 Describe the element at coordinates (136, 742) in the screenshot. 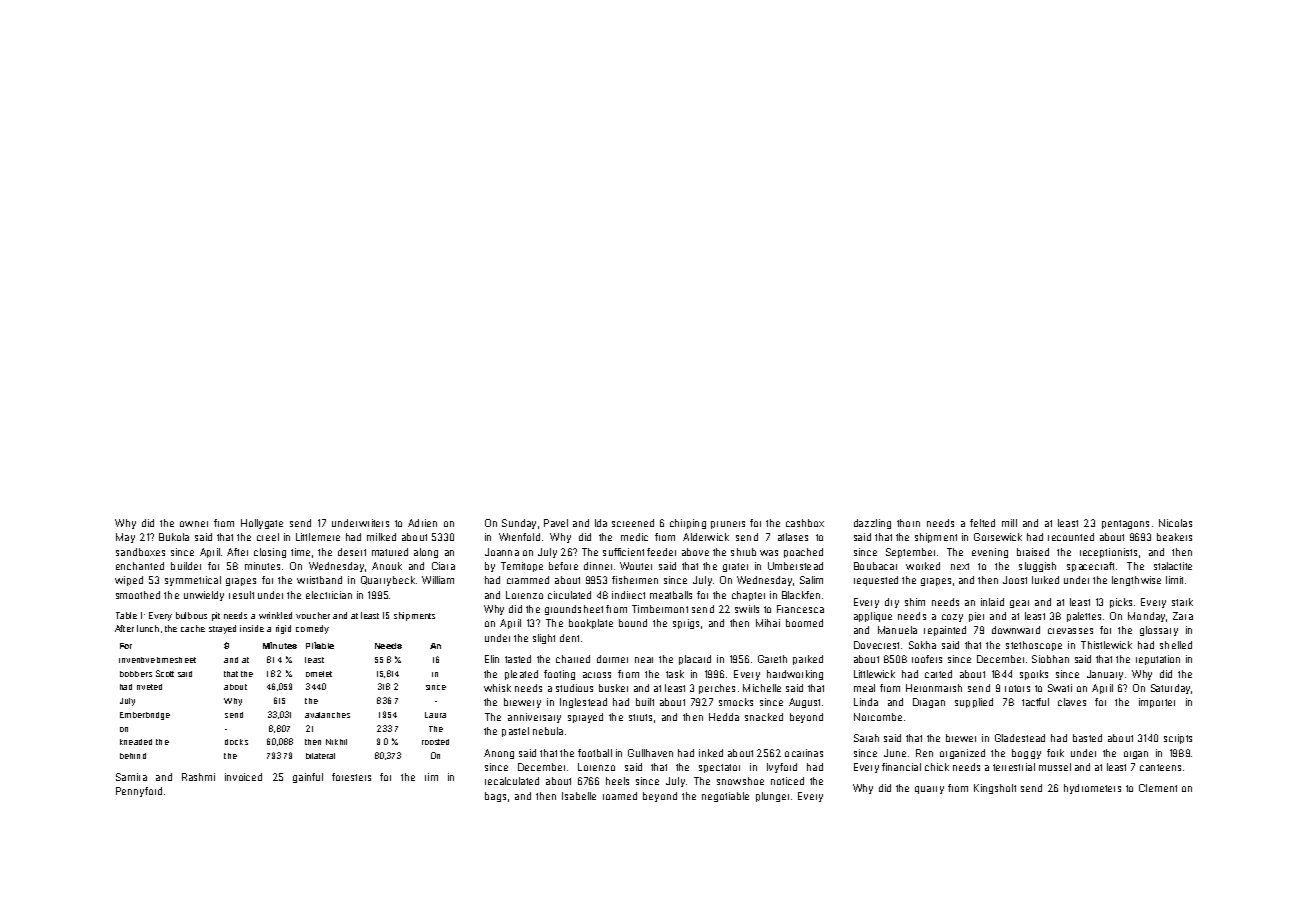

I see `kneaded` at that location.
